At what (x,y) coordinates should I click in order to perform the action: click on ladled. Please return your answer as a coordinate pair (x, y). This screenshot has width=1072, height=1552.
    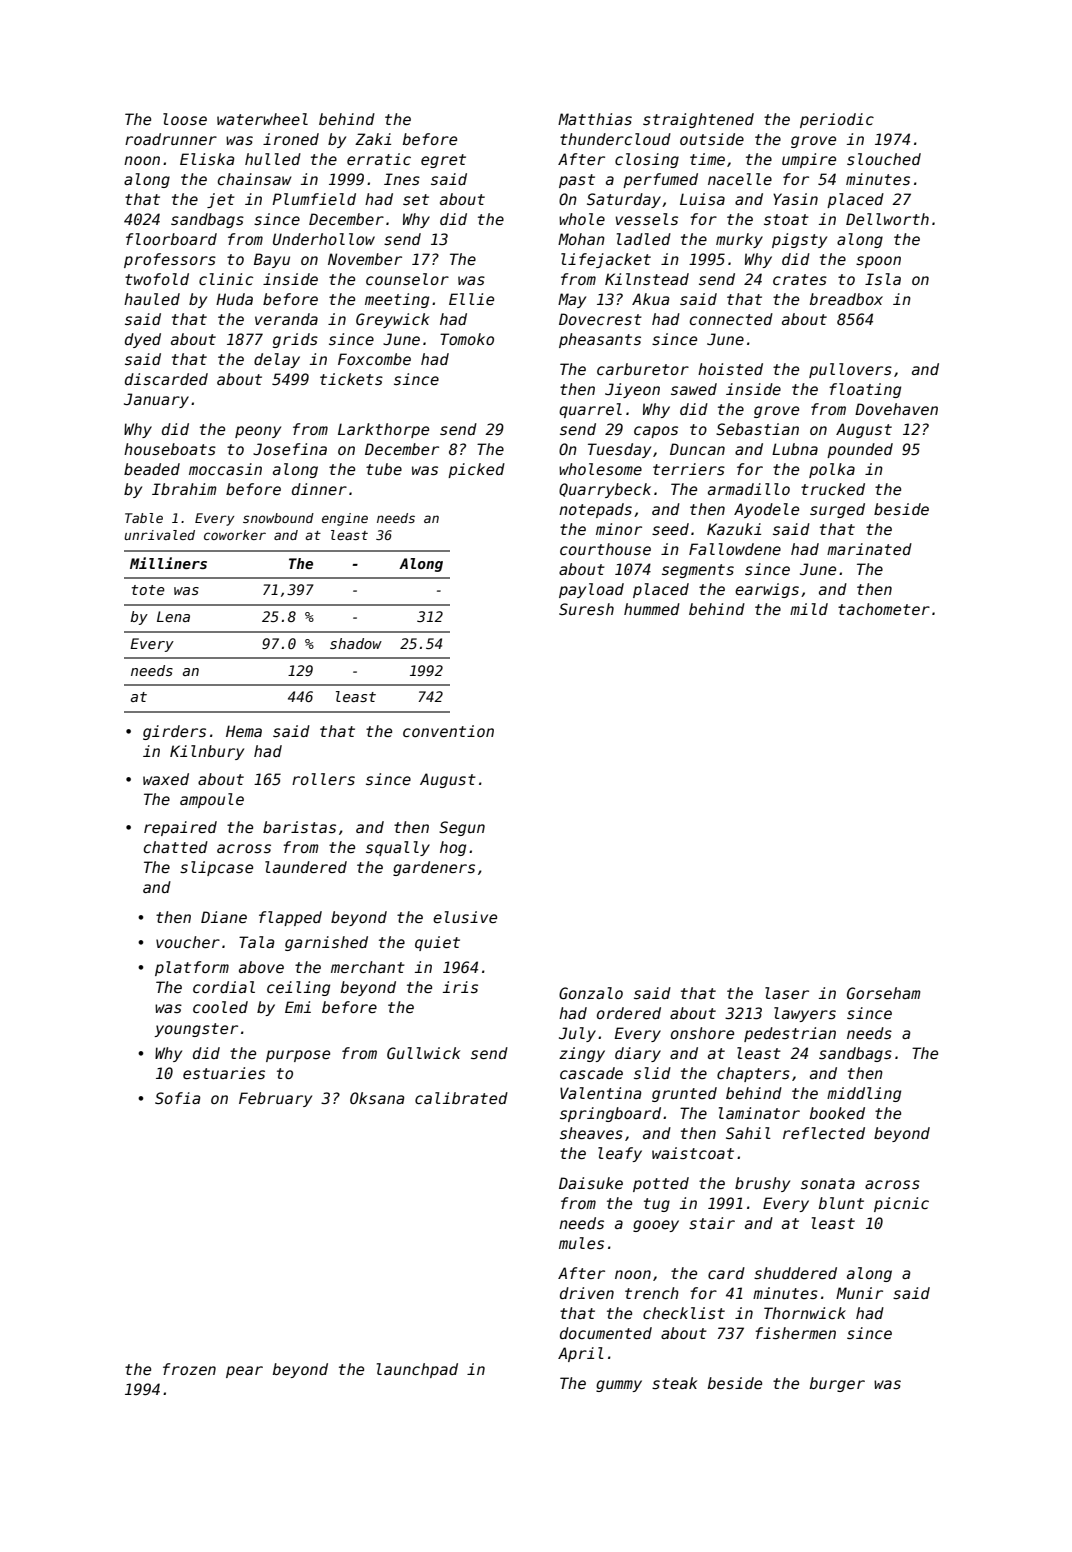
    Looking at the image, I should click on (644, 239).
